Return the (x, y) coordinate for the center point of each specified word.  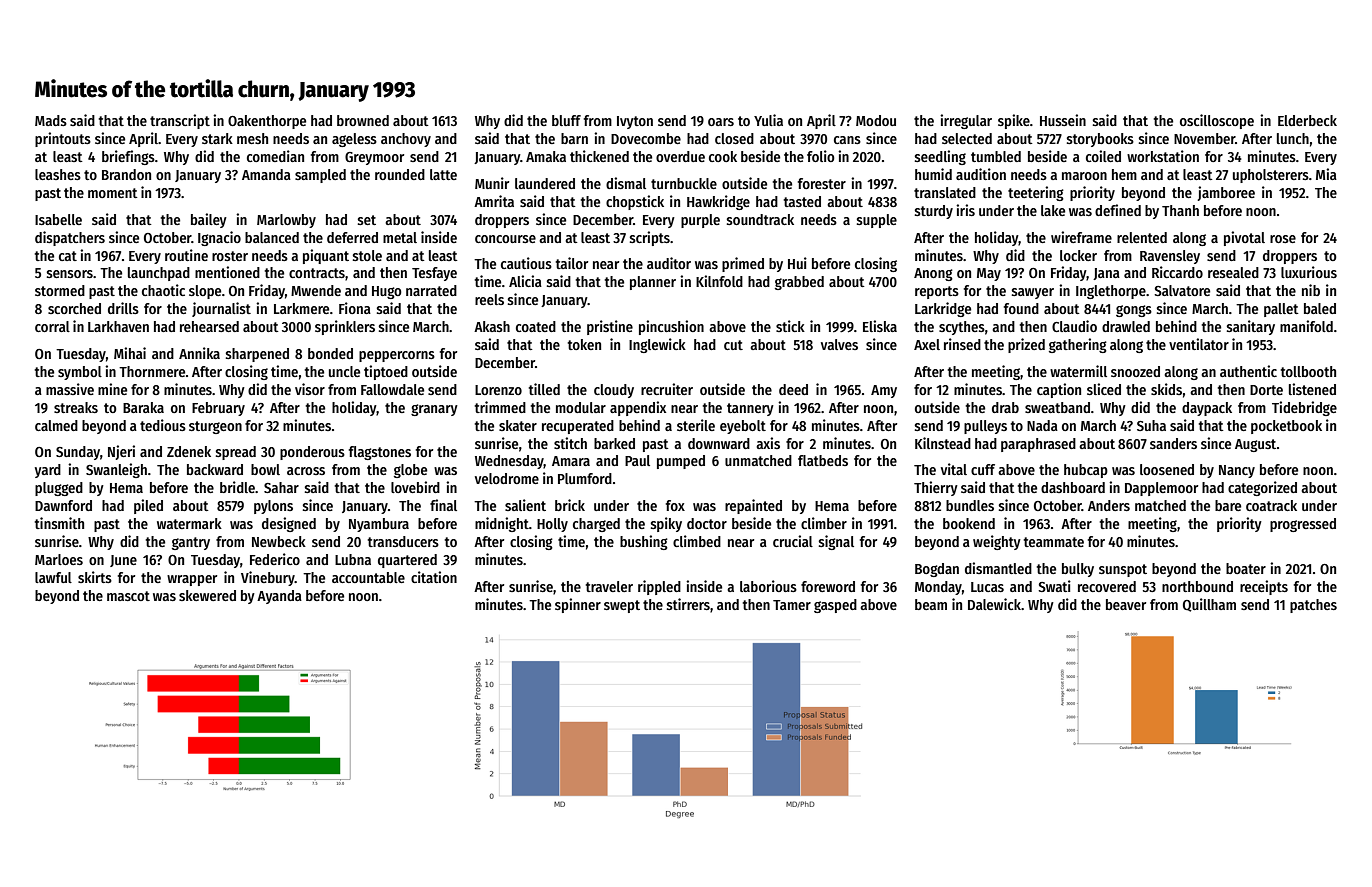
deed (793, 389)
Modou (876, 120)
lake (1053, 210)
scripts (650, 238)
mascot (128, 596)
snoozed (1135, 371)
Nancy (1237, 471)
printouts (63, 139)
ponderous (312, 453)
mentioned (227, 272)
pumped (681, 462)
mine (112, 389)
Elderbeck (1307, 120)
